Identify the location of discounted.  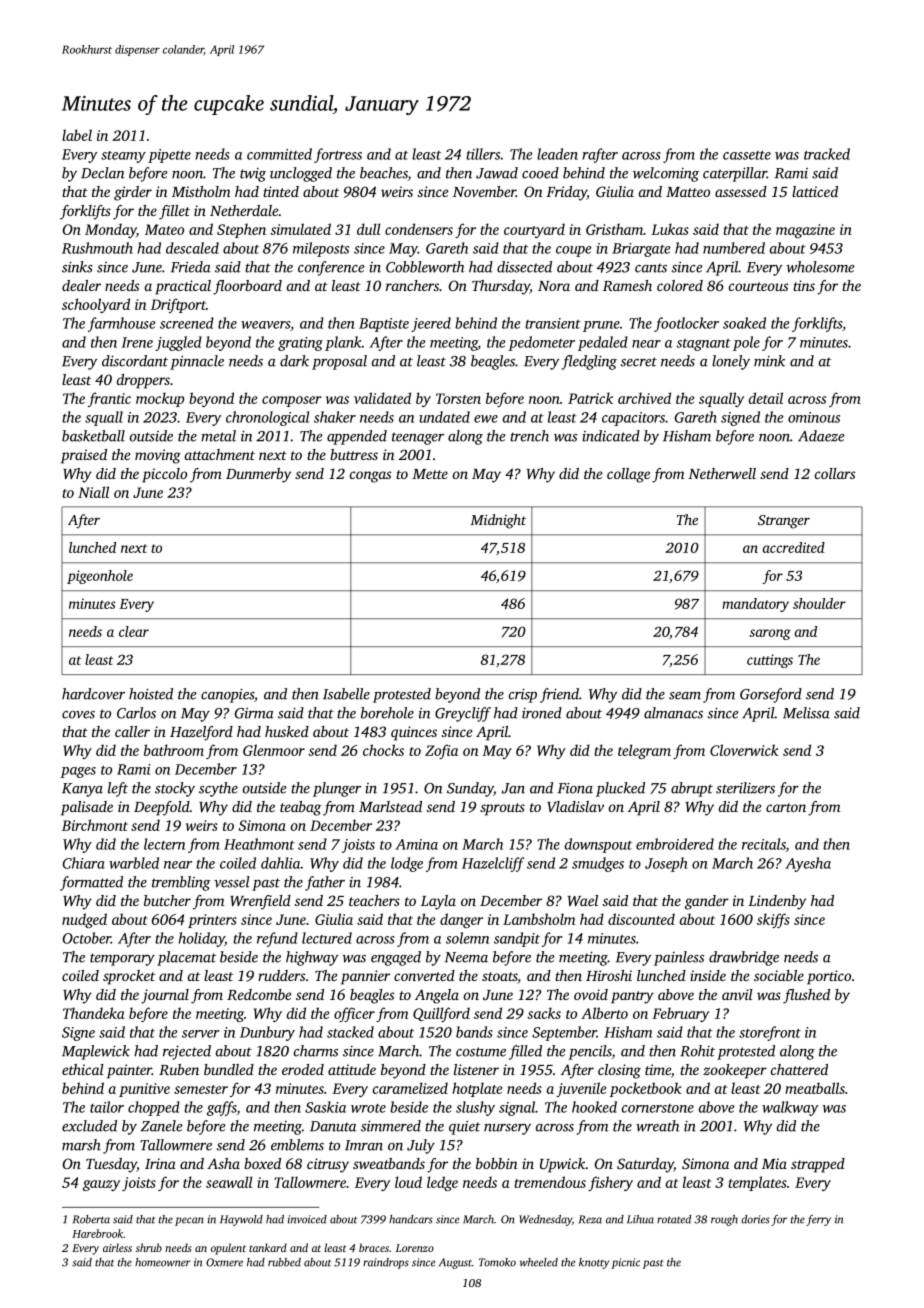
(641, 919).
